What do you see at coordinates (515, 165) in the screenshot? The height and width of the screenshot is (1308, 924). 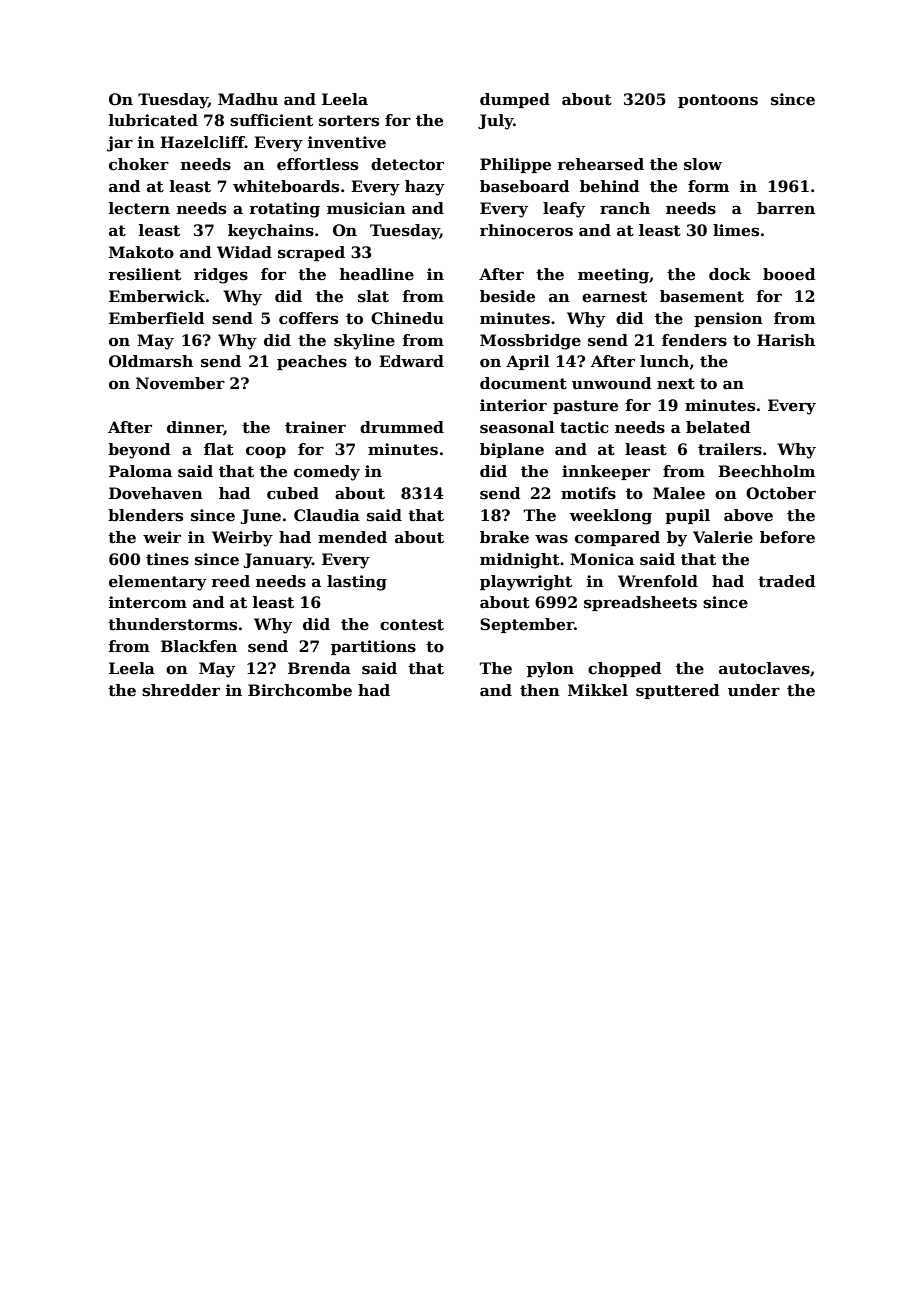 I see `Philippe` at bounding box center [515, 165].
